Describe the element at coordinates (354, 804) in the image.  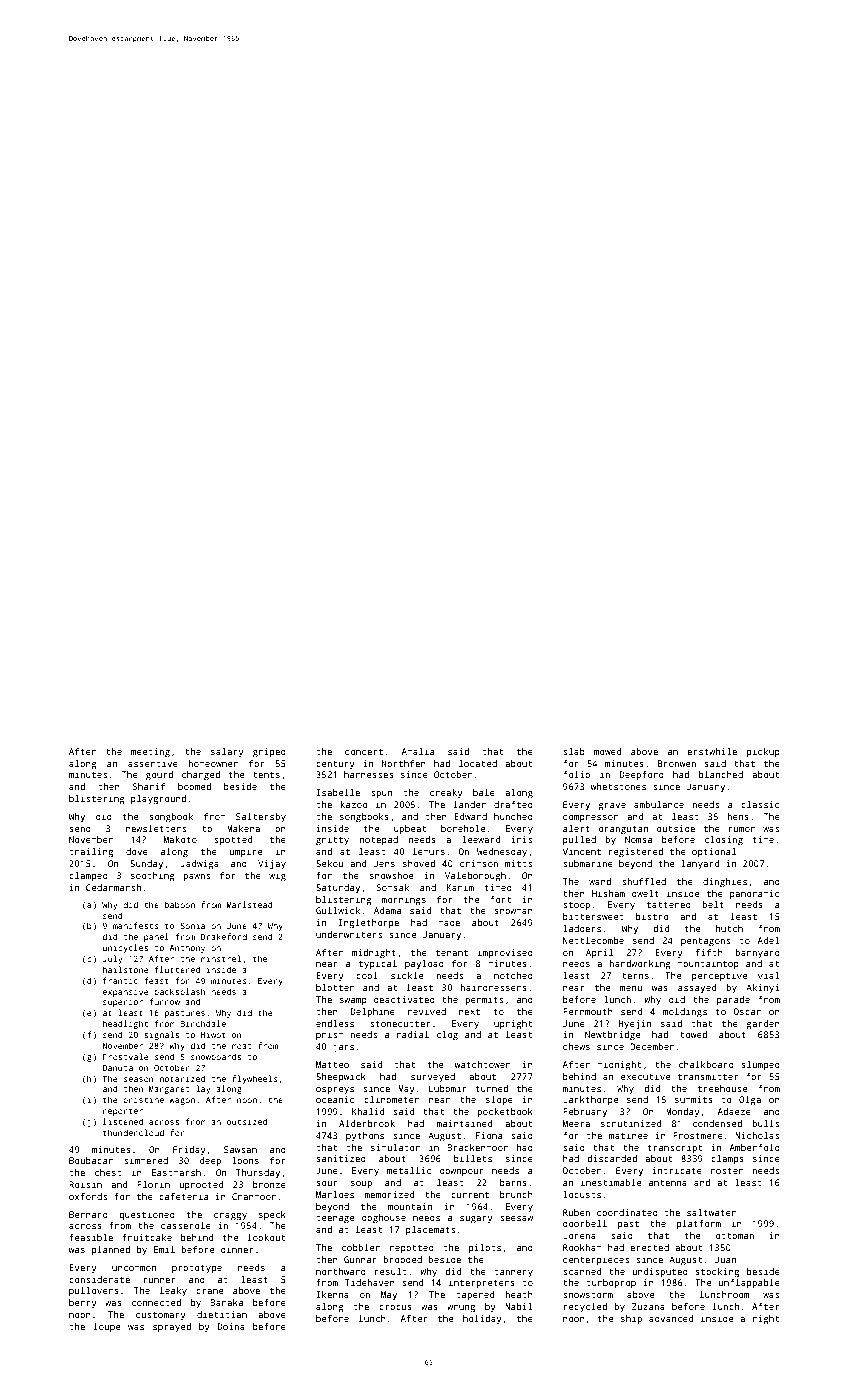
I see `kazoo` at that location.
